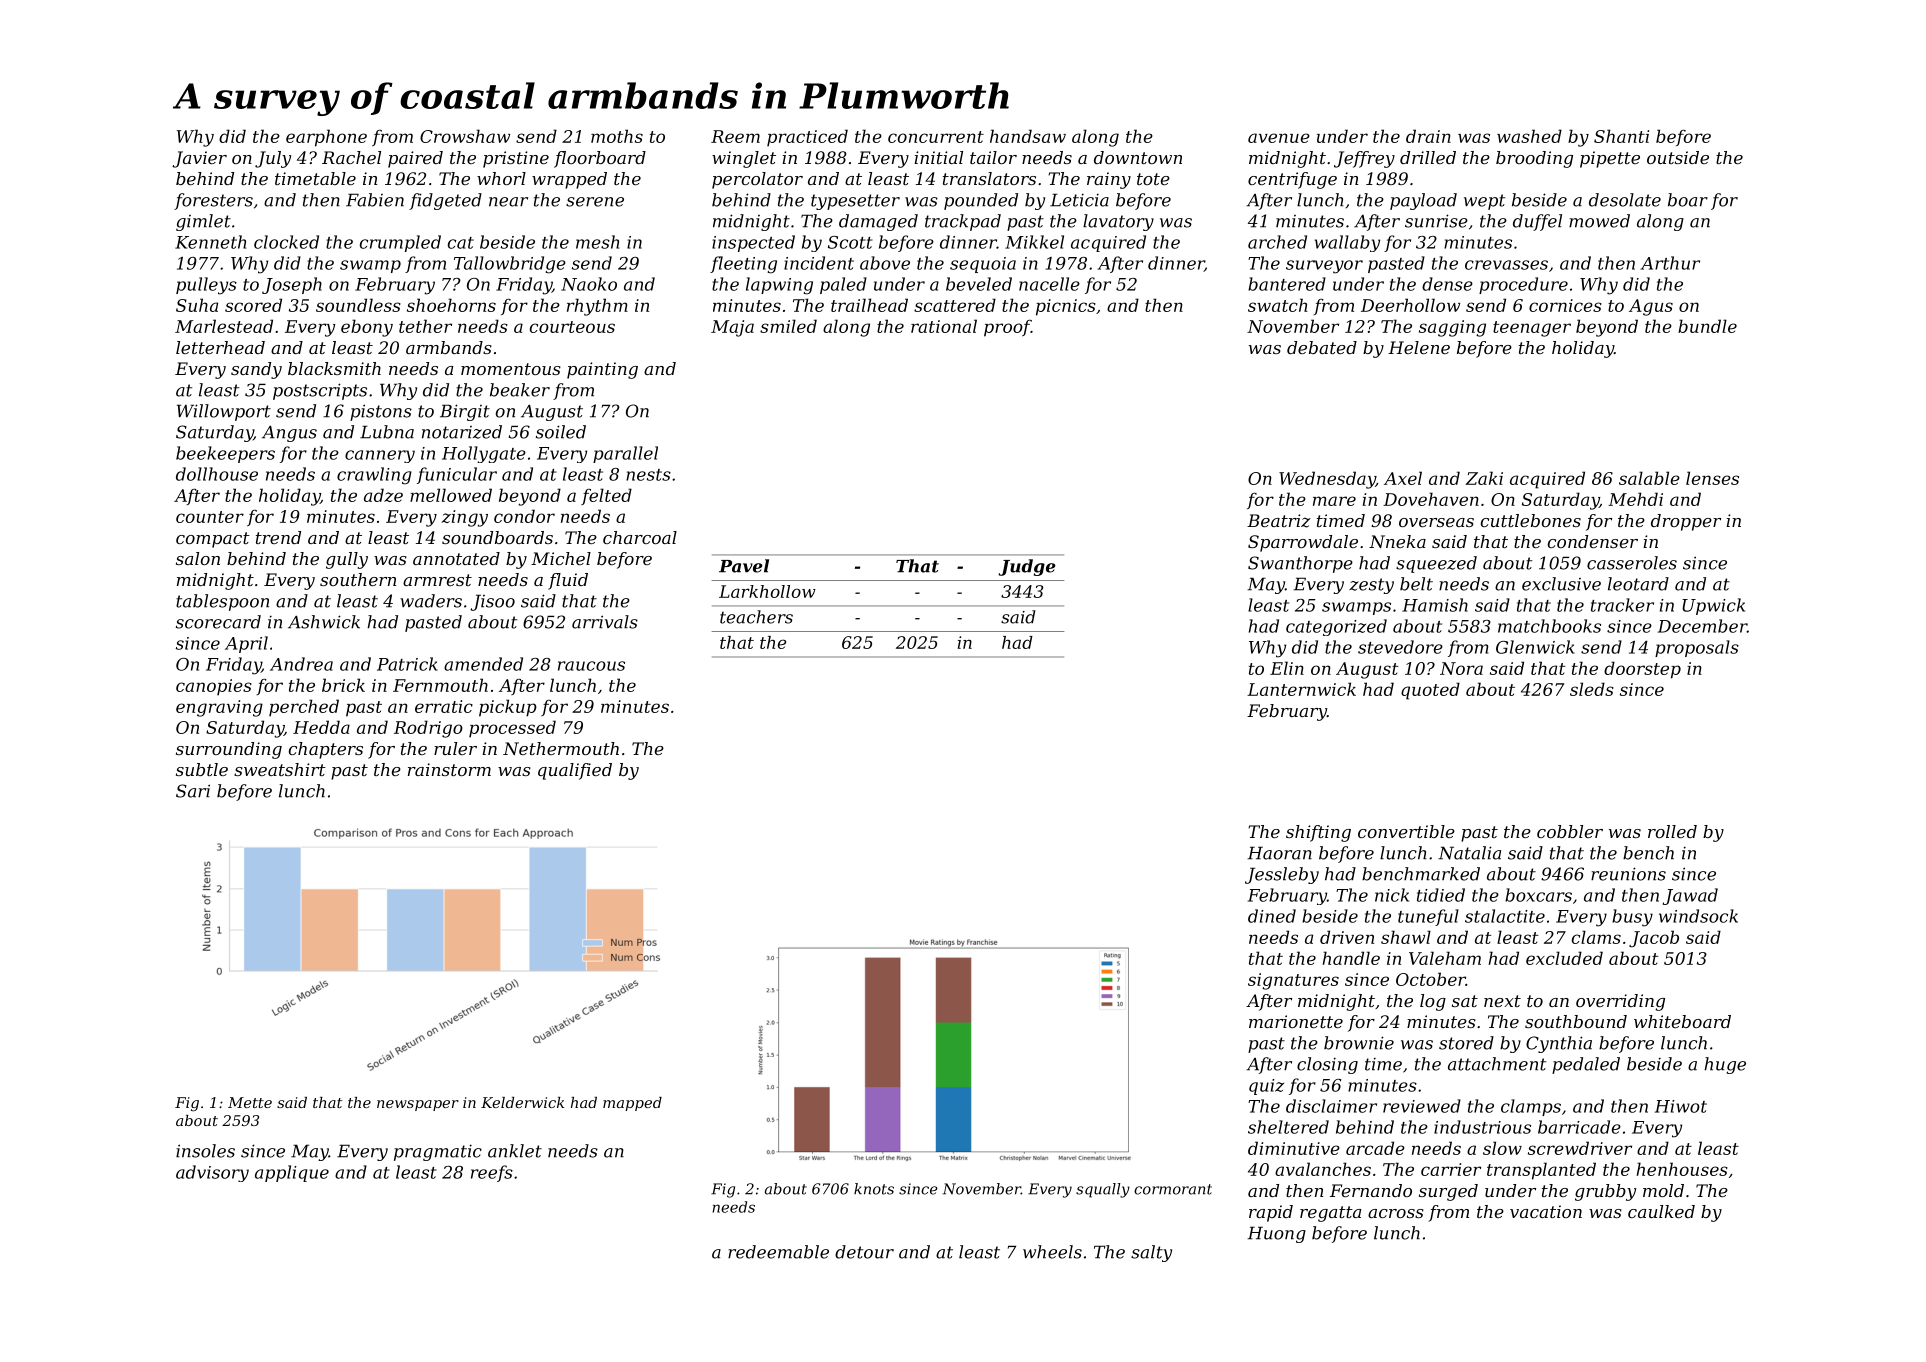 This document has width=1926, height=1362. Describe the element at coordinates (1529, 136) in the document. I see `washed` at that location.
